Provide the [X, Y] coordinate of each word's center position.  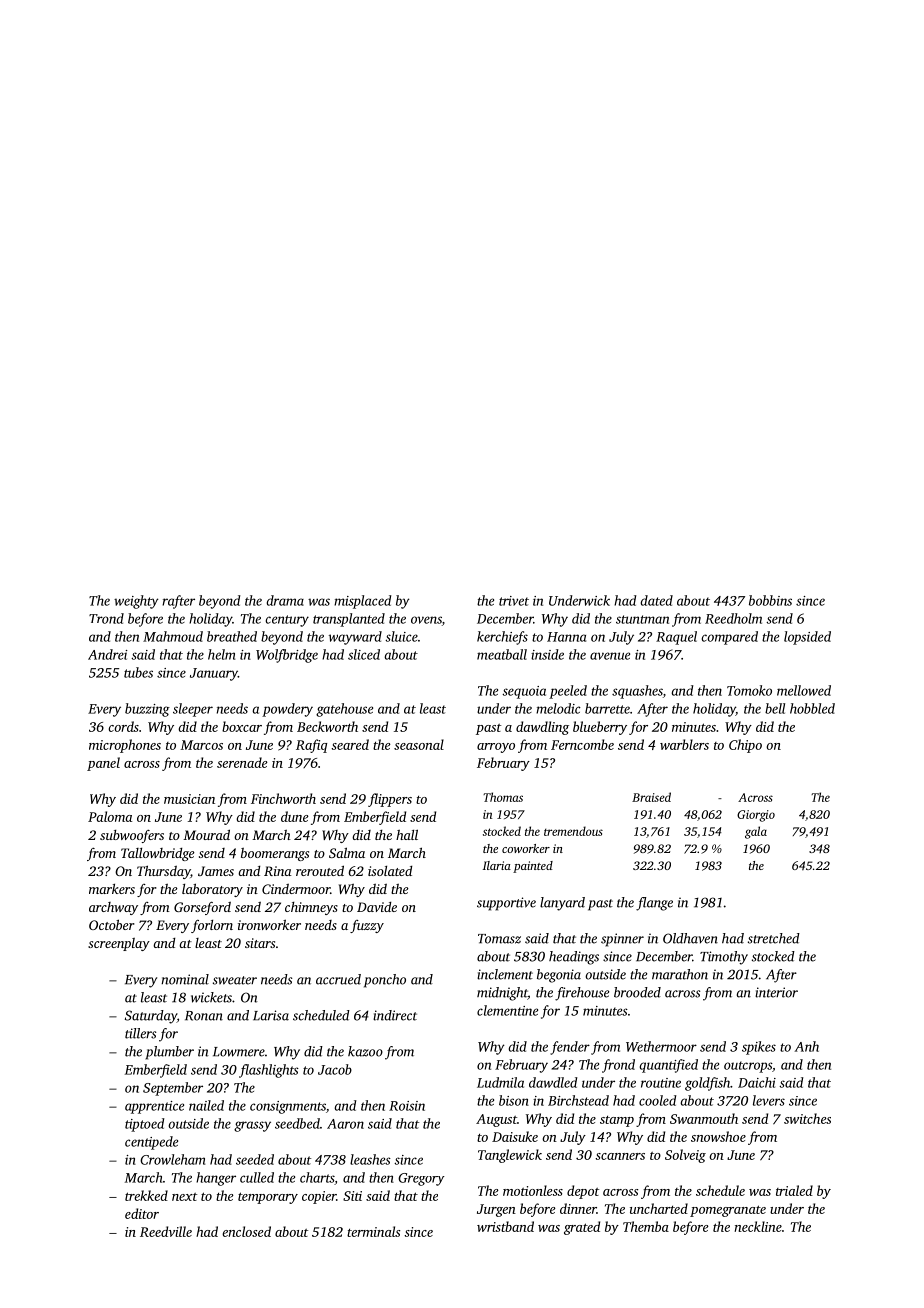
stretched [774, 938]
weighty [136, 602]
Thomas [503, 797]
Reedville [166, 1231]
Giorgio [756, 816]
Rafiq [311, 746]
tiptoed [145, 1125]
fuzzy [367, 926]
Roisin [407, 1106]
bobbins [770, 600]
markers [112, 889]
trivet [514, 601]
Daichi [757, 1082]
